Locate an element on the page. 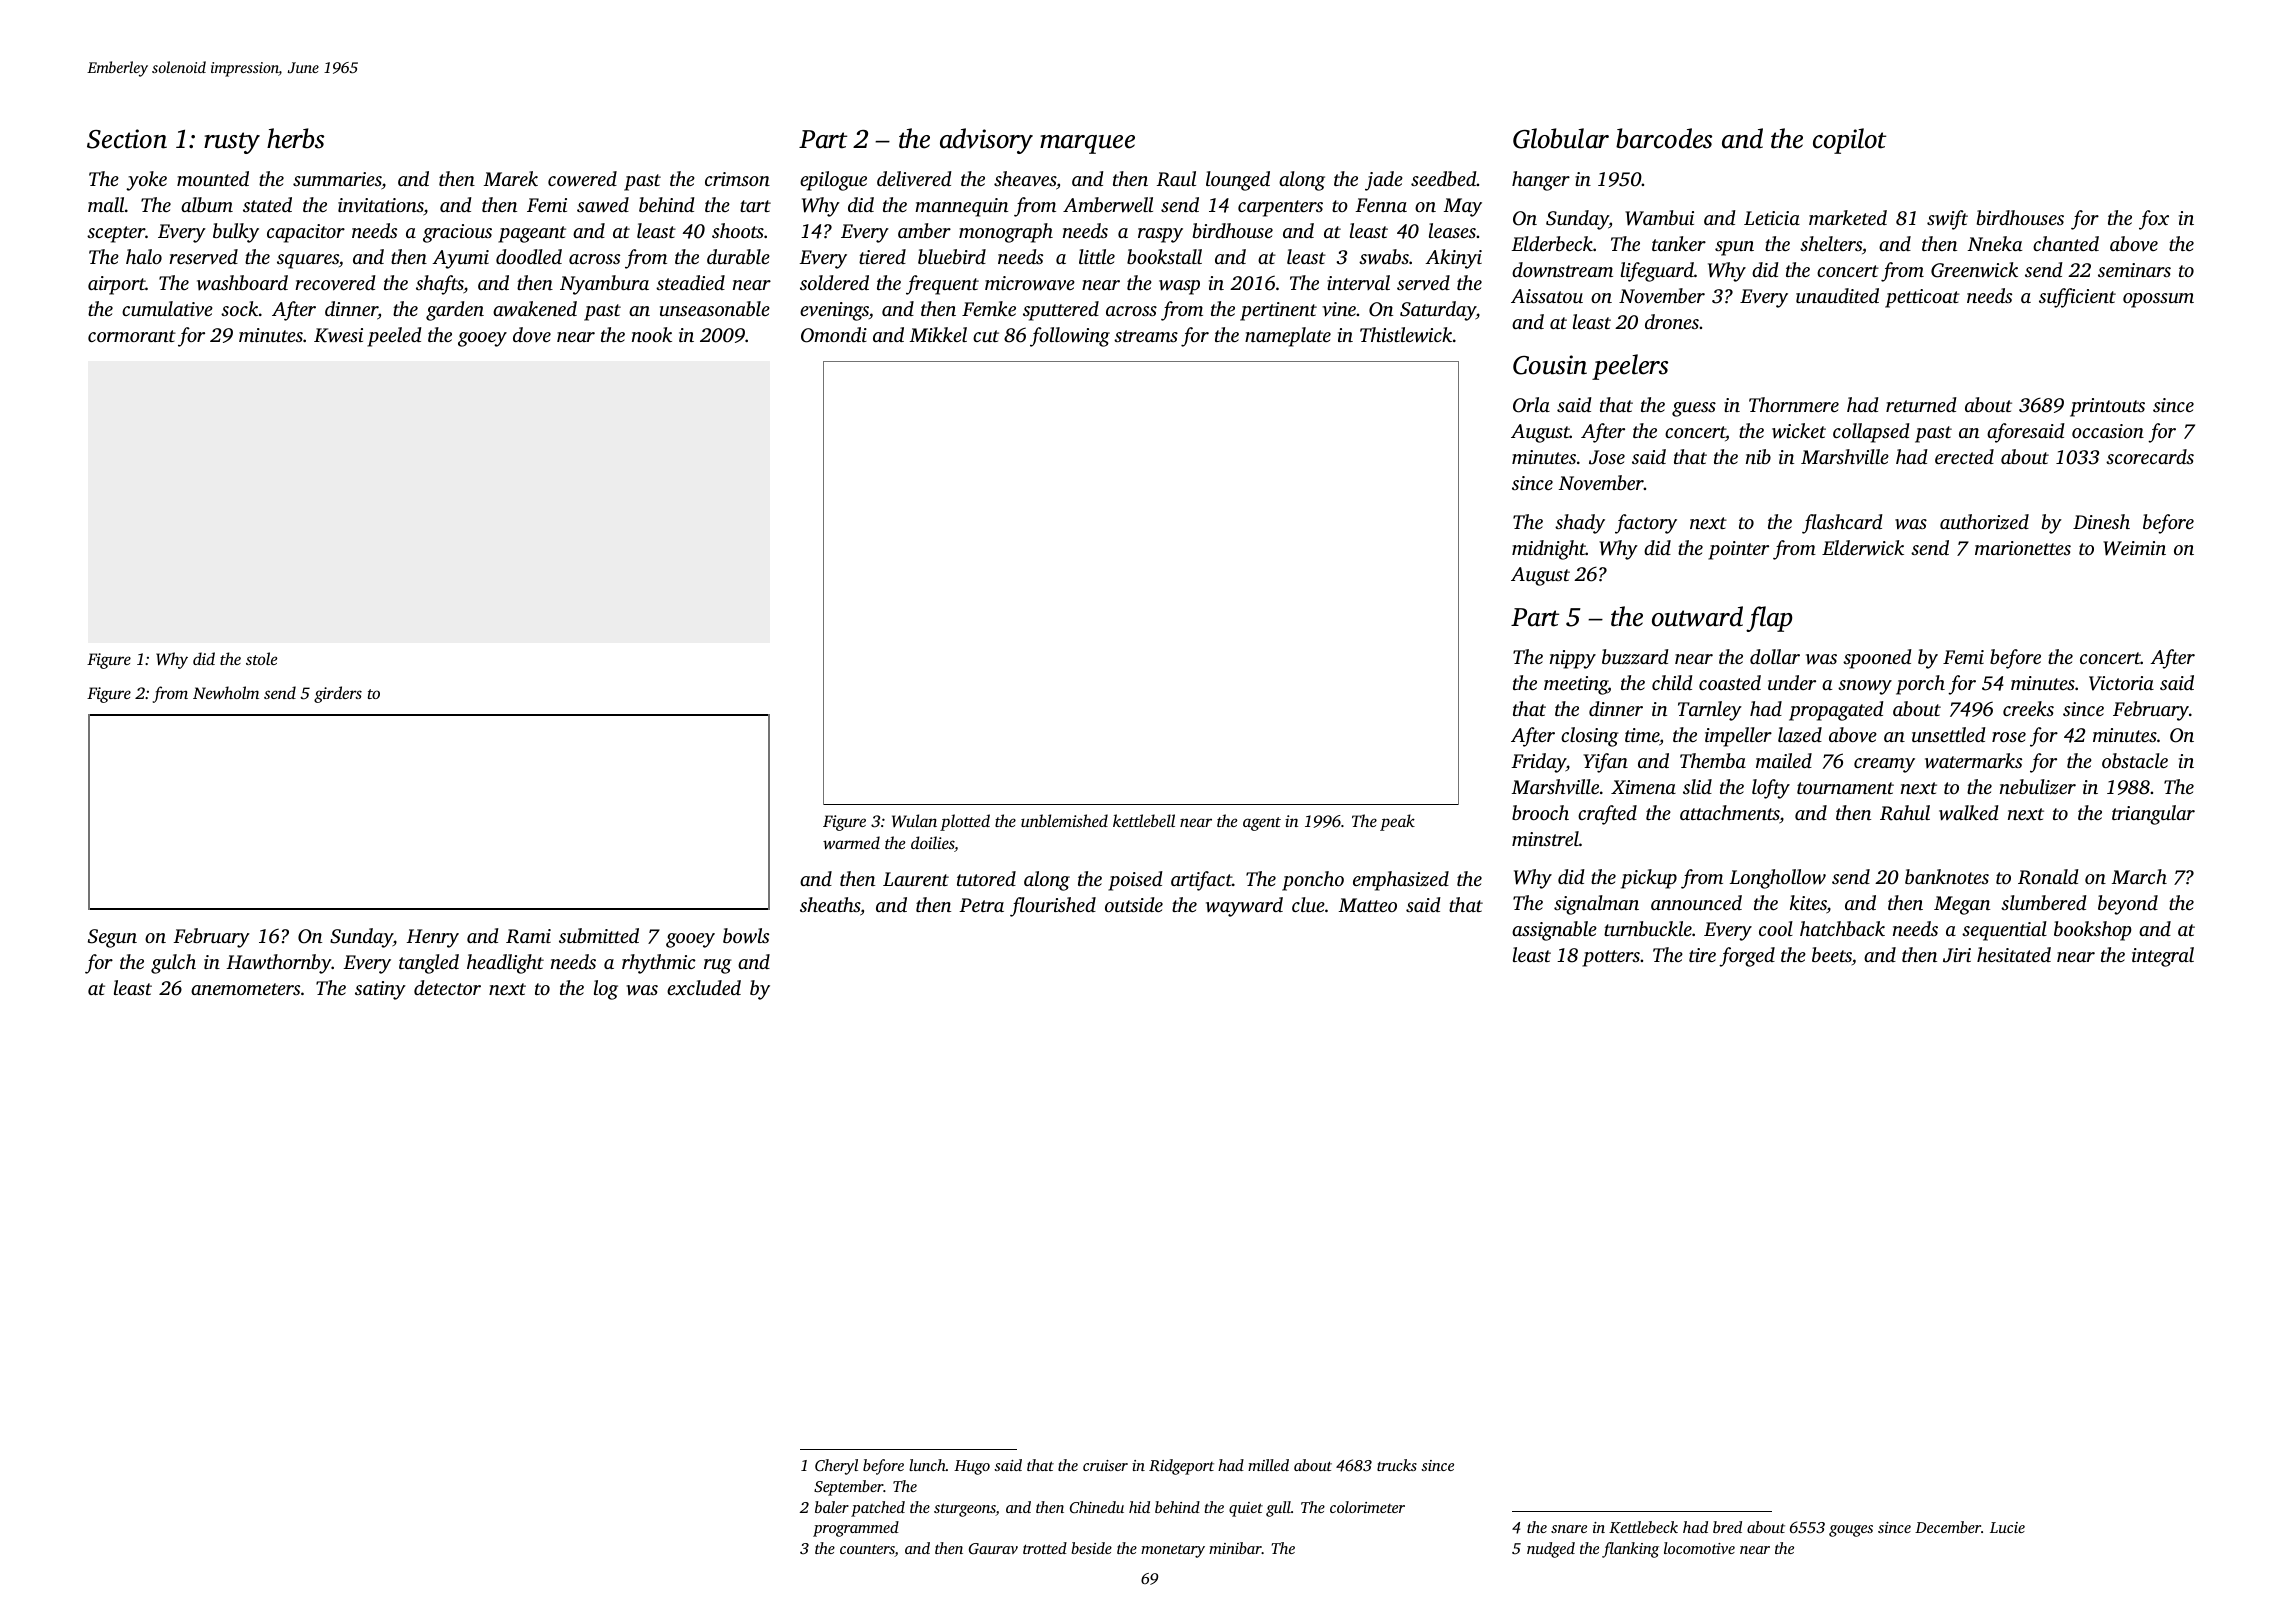  potters is located at coordinates (1611, 958).
